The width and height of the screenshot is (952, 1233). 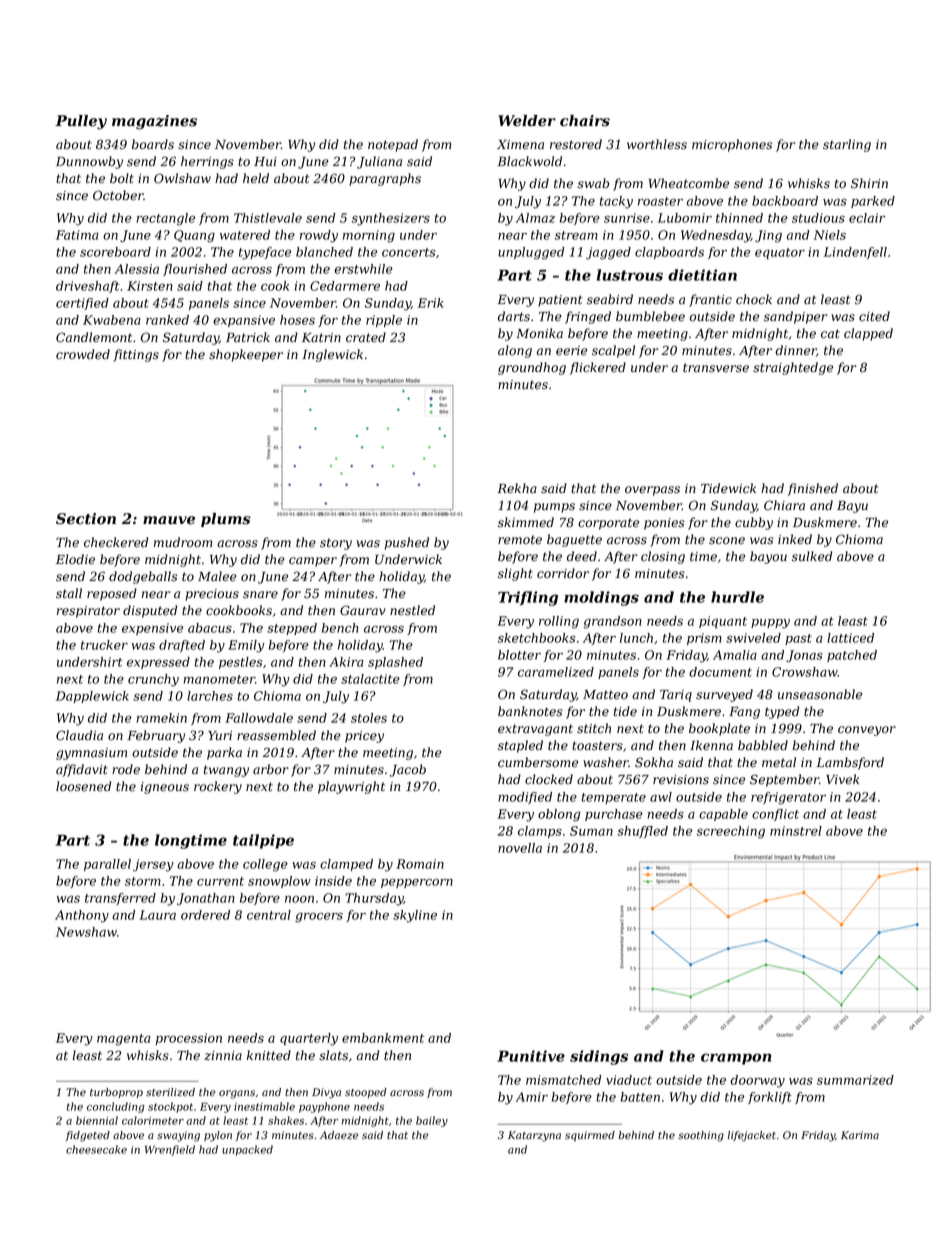 I want to click on cited, so click(x=874, y=316).
